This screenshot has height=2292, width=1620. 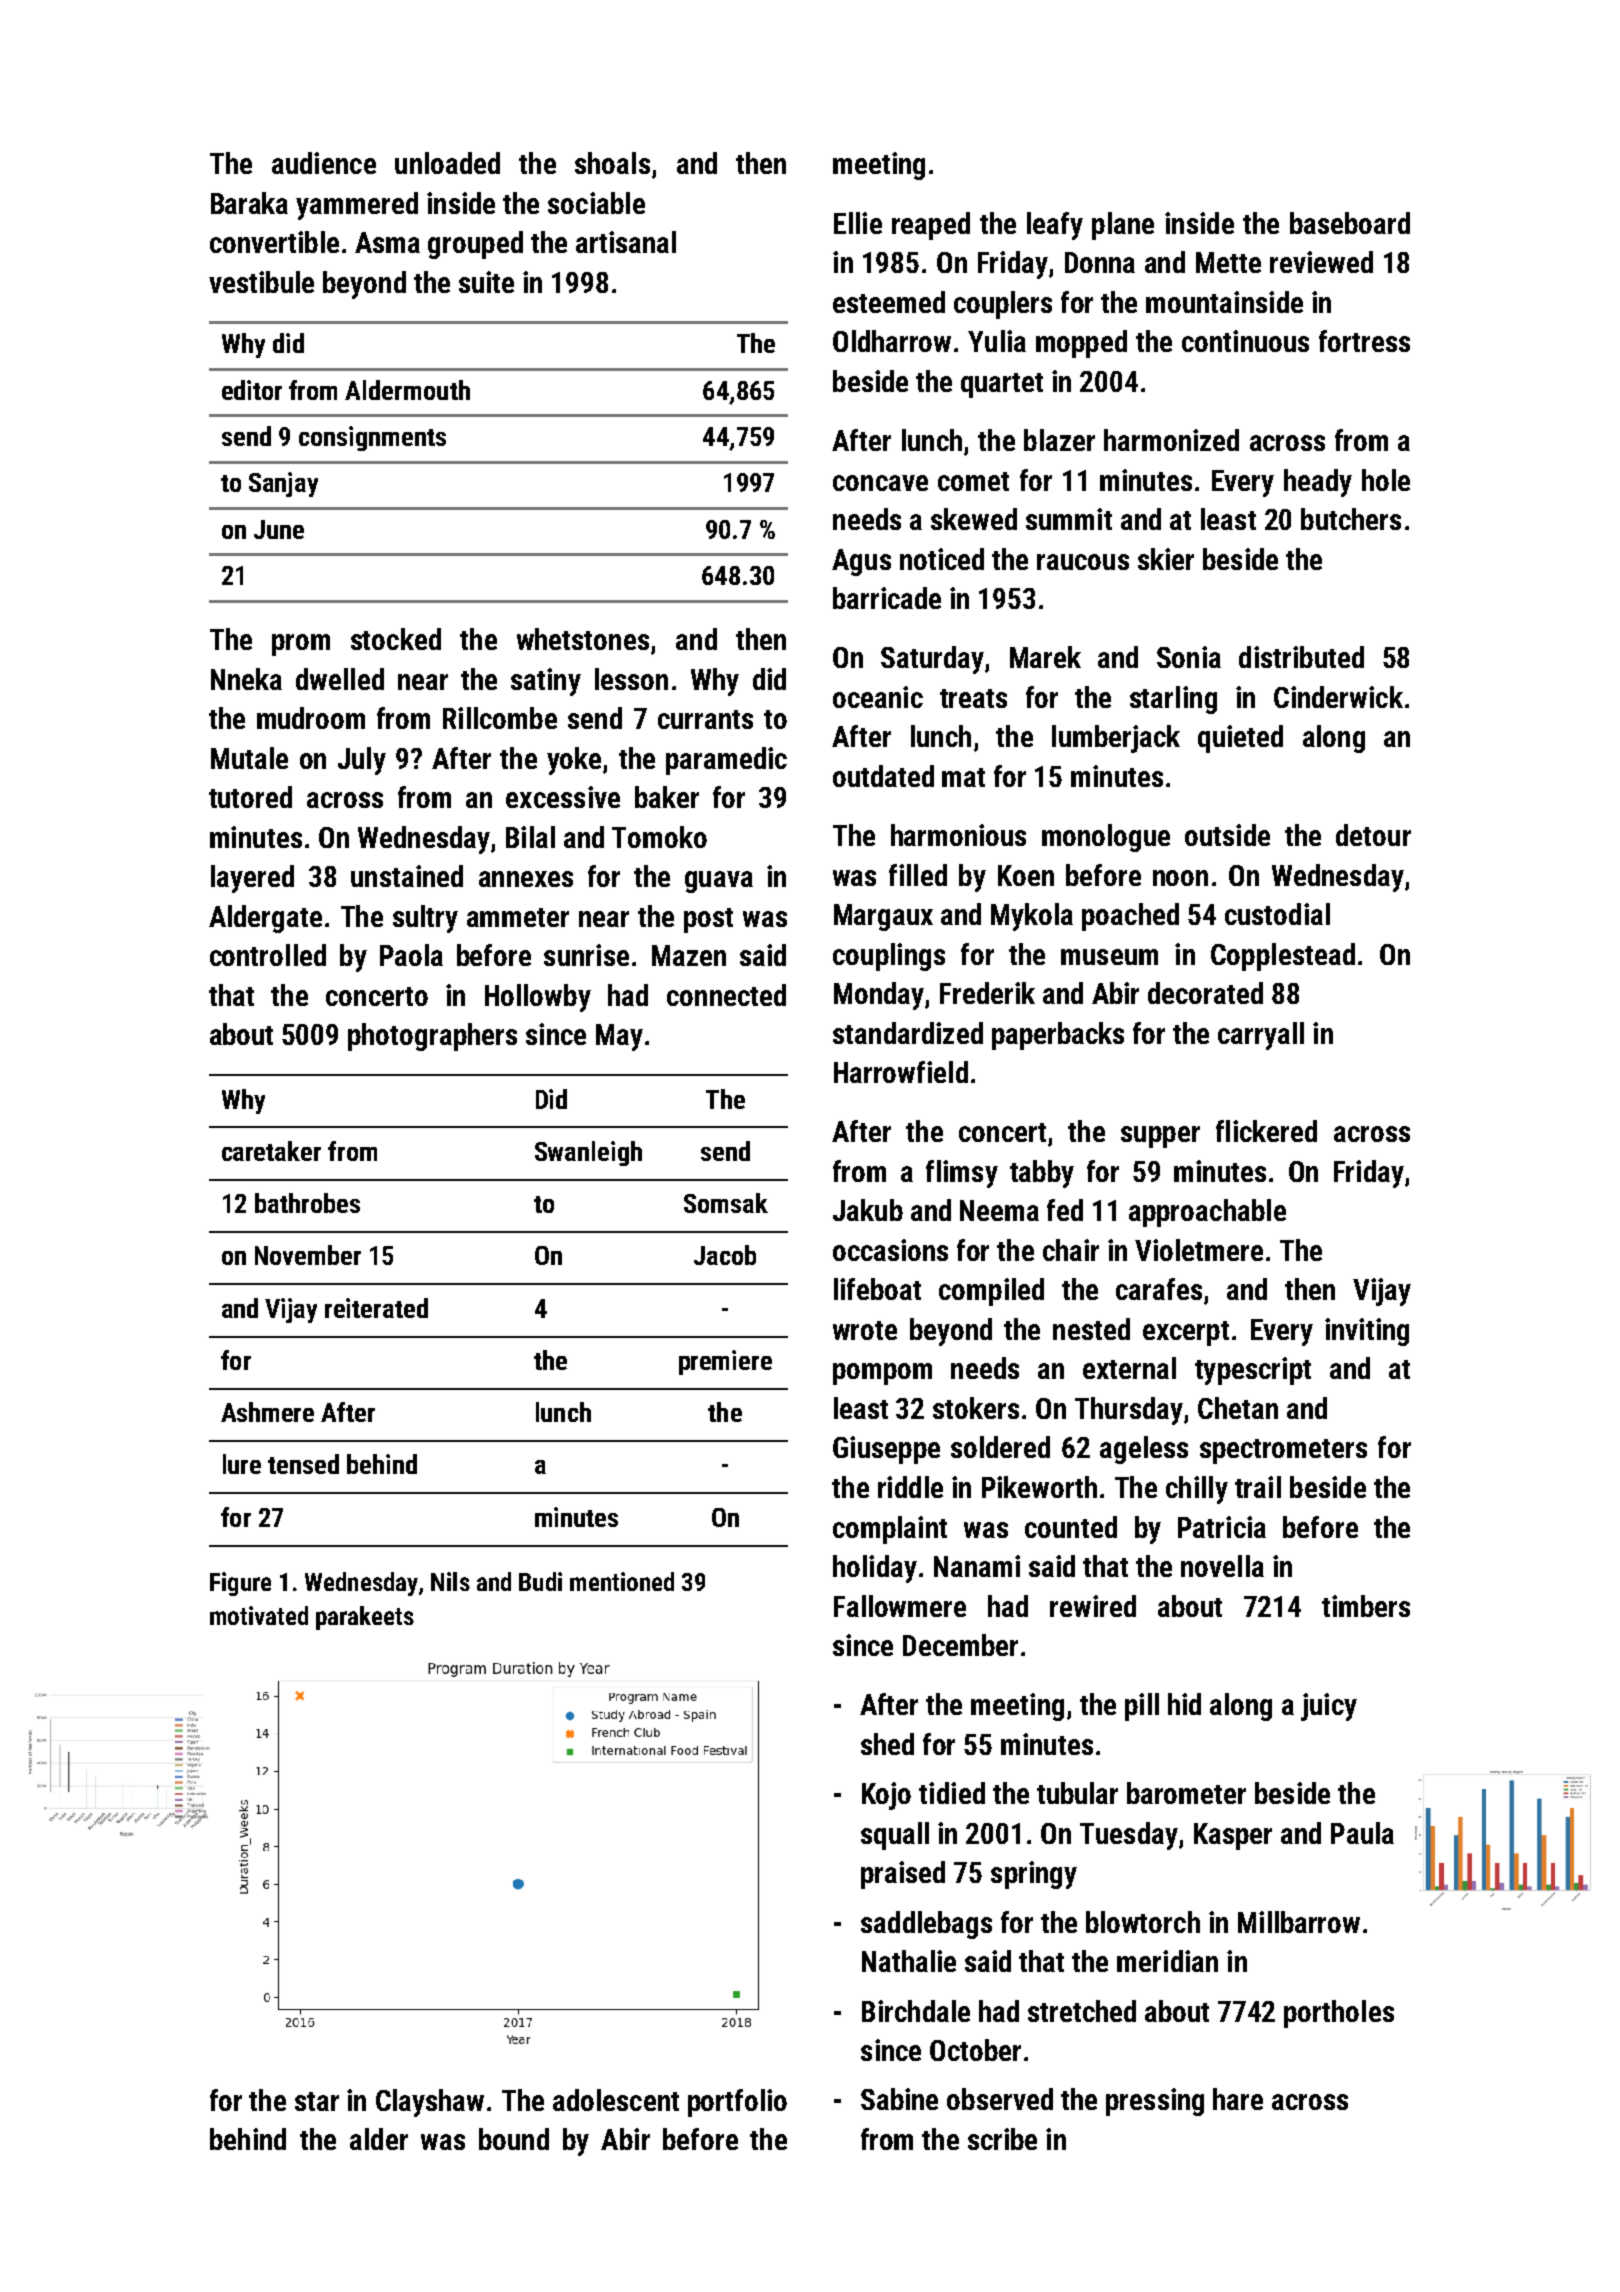 What do you see at coordinates (372, 438) in the screenshot?
I see `consignments` at bounding box center [372, 438].
